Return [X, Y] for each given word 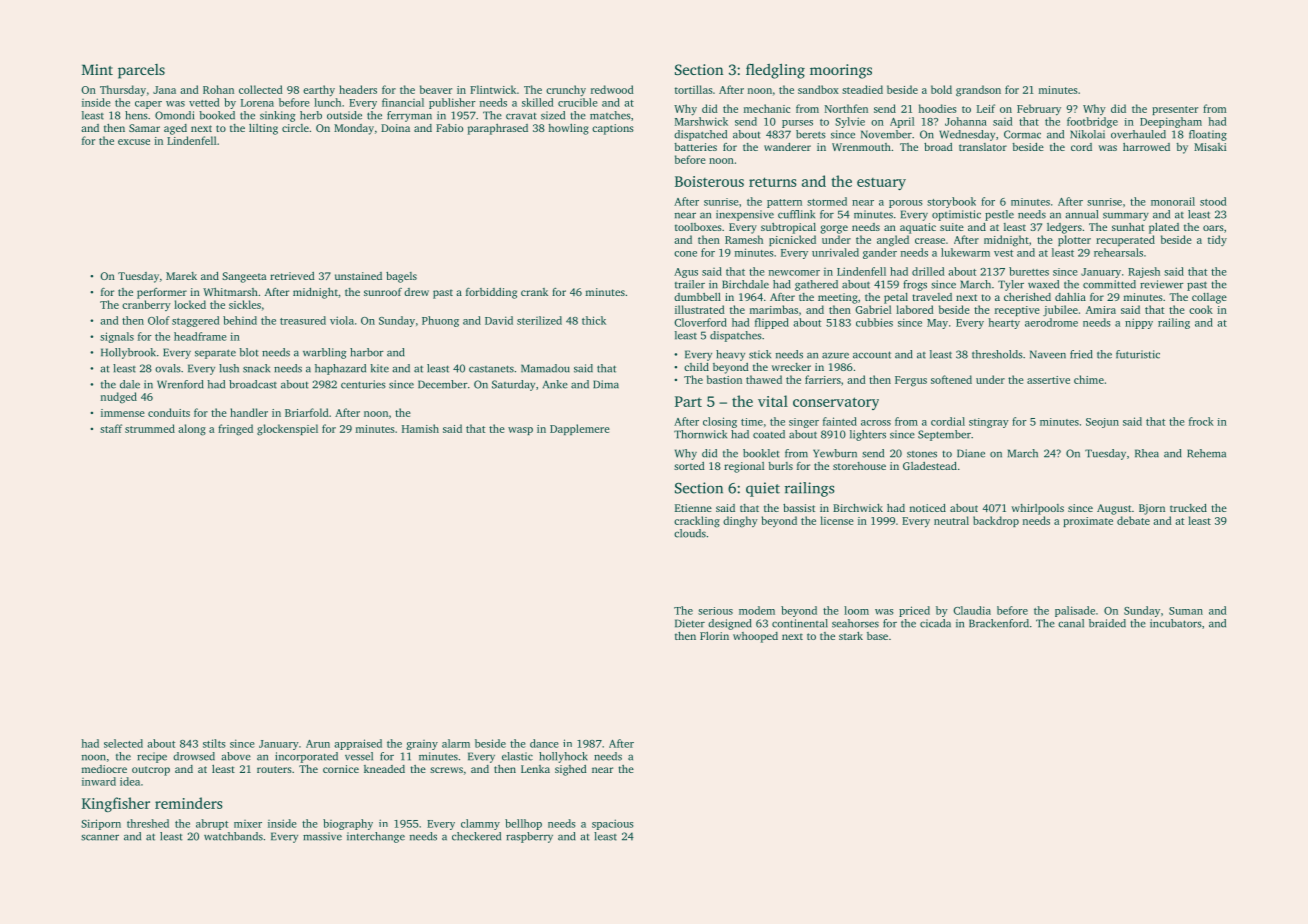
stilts [214, 743]
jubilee [1060, 310]
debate [1133, 520]
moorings [841, 71]
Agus [686, 273]
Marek [181, 276]
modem [757, 610]
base [877, 636]
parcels [141, 71]
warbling [325, 353]
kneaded [384, 769]
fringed [235, 430]
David [499, 320]
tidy [1217, 240]
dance [544, 743]
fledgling [775, 71]
